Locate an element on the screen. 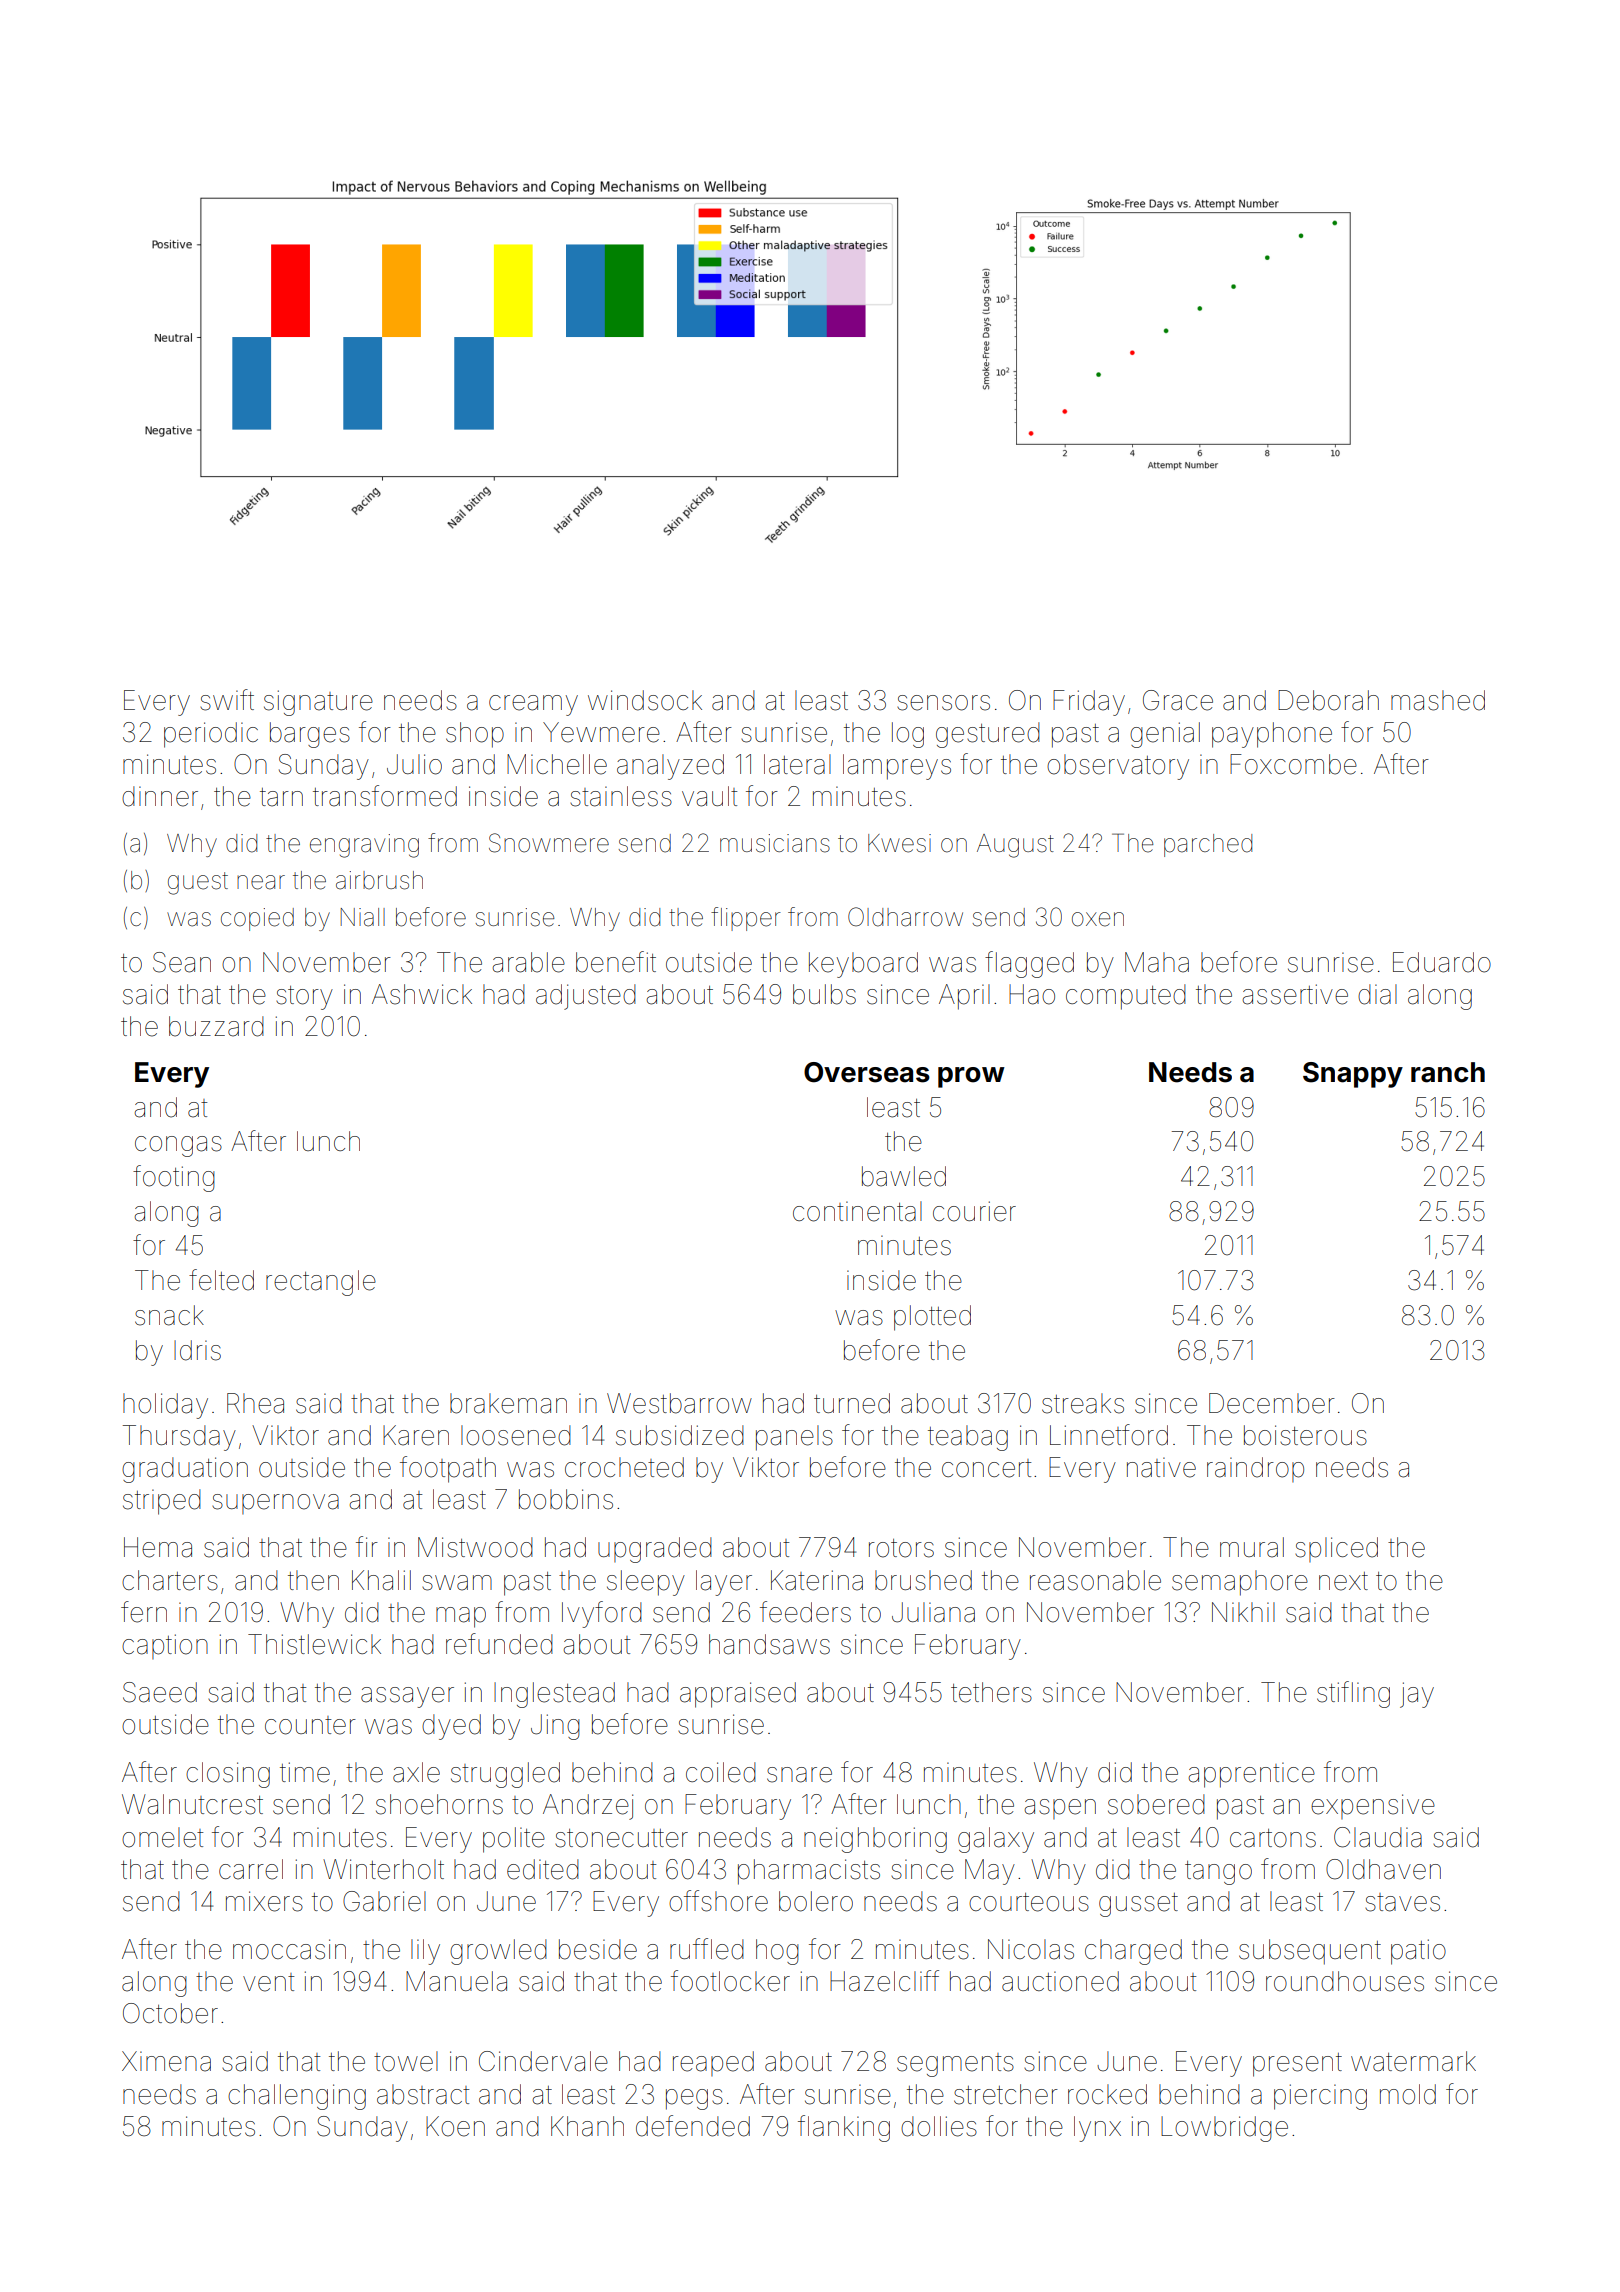  moccasin is located at coordinates (289, 1949).
